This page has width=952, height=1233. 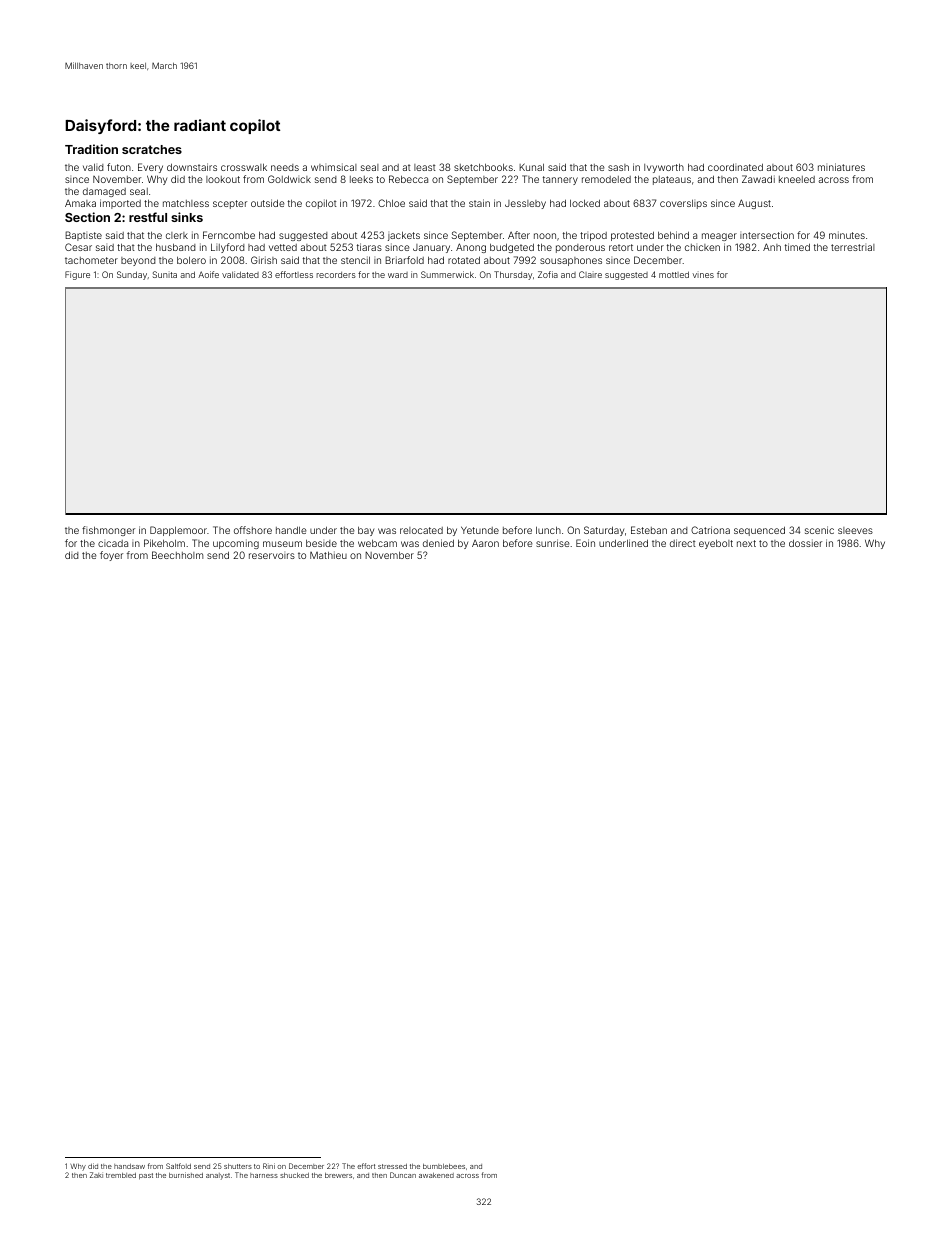 What do you see at coordinates (436, 1175) in the page?
I see `awakened` at bounding box center [436, 1175].
